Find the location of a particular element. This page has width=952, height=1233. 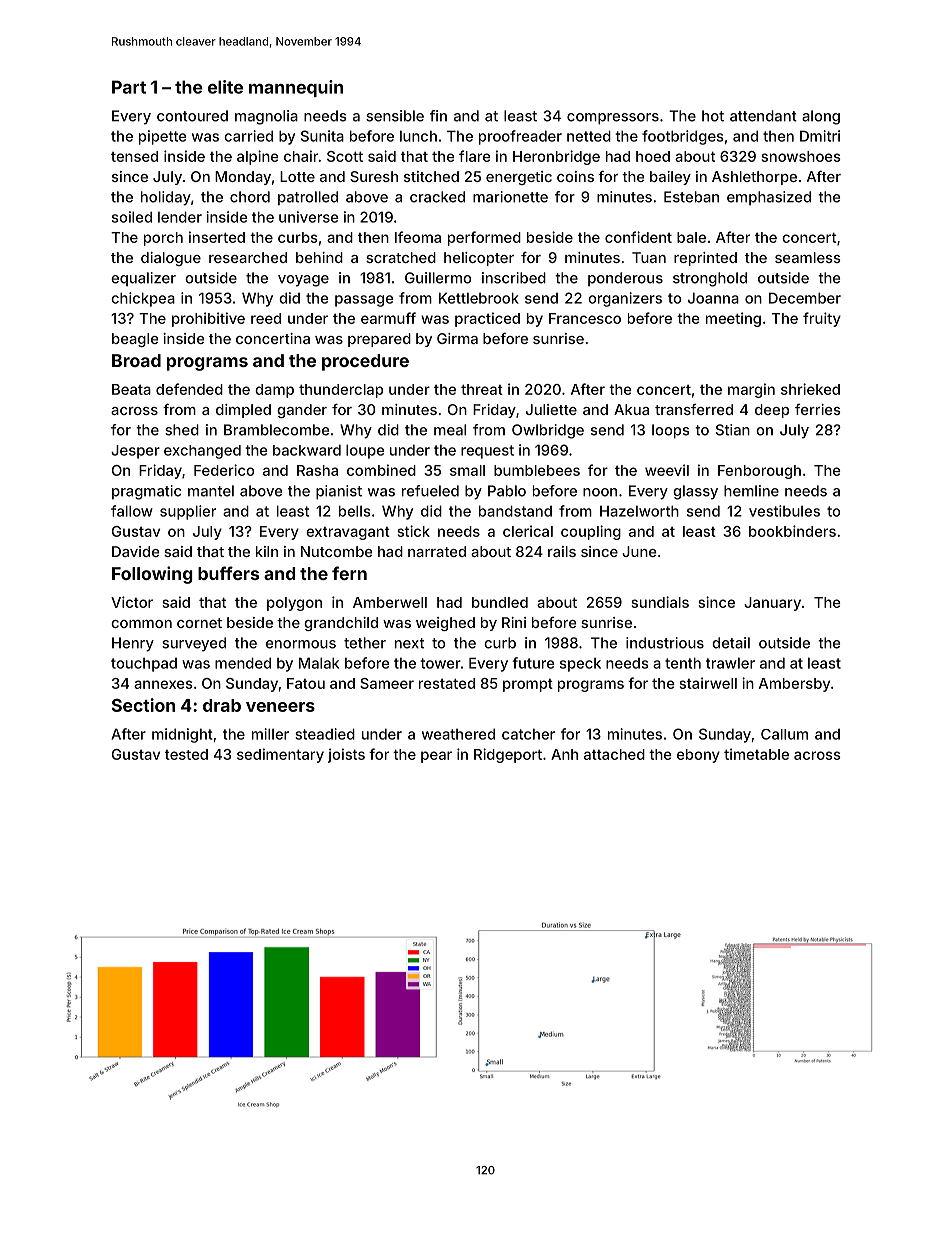

Fenborough is located at coordinates (759, 472).
